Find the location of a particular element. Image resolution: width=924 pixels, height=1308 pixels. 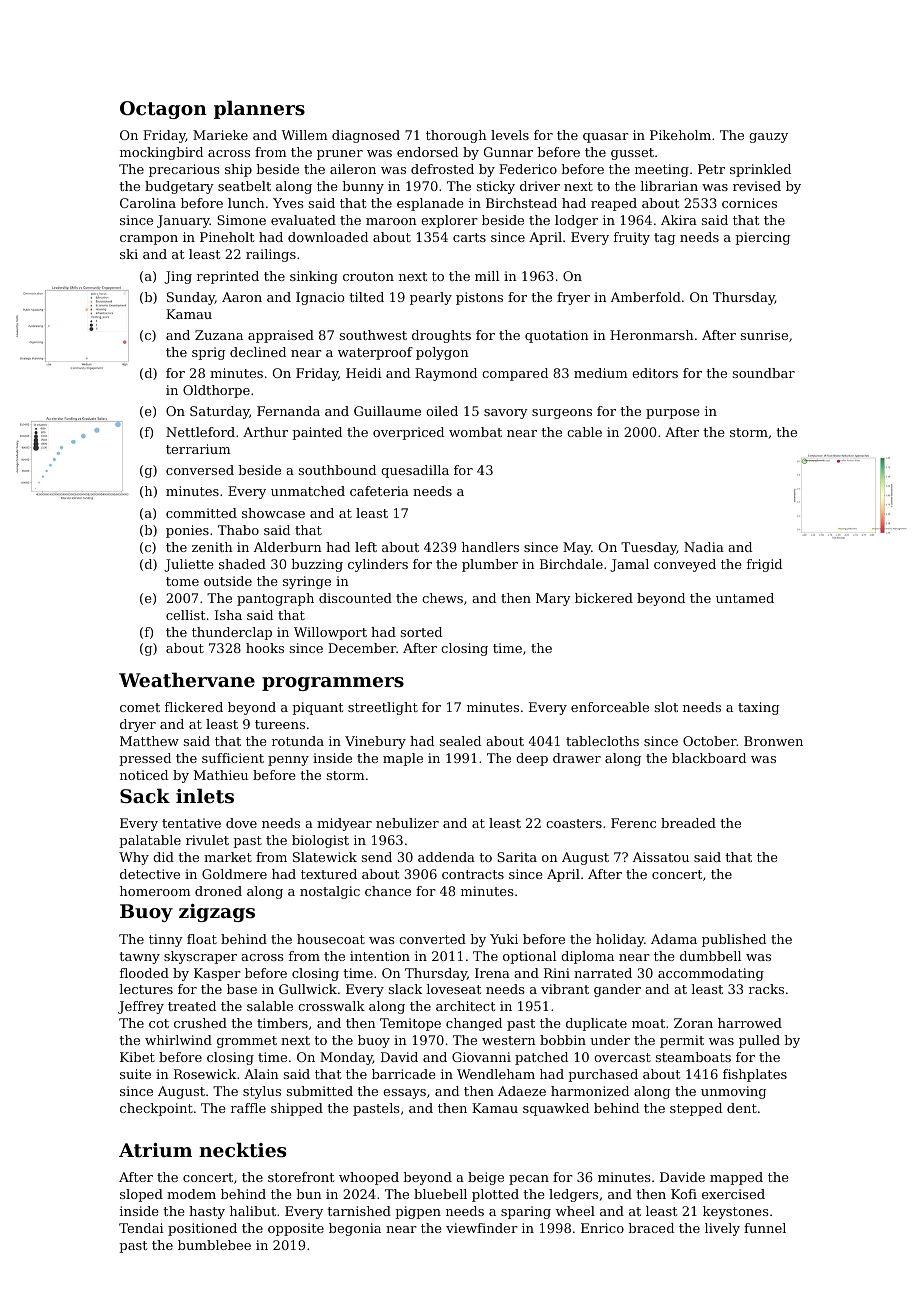

breaded is located at coordinates (688, 823).
